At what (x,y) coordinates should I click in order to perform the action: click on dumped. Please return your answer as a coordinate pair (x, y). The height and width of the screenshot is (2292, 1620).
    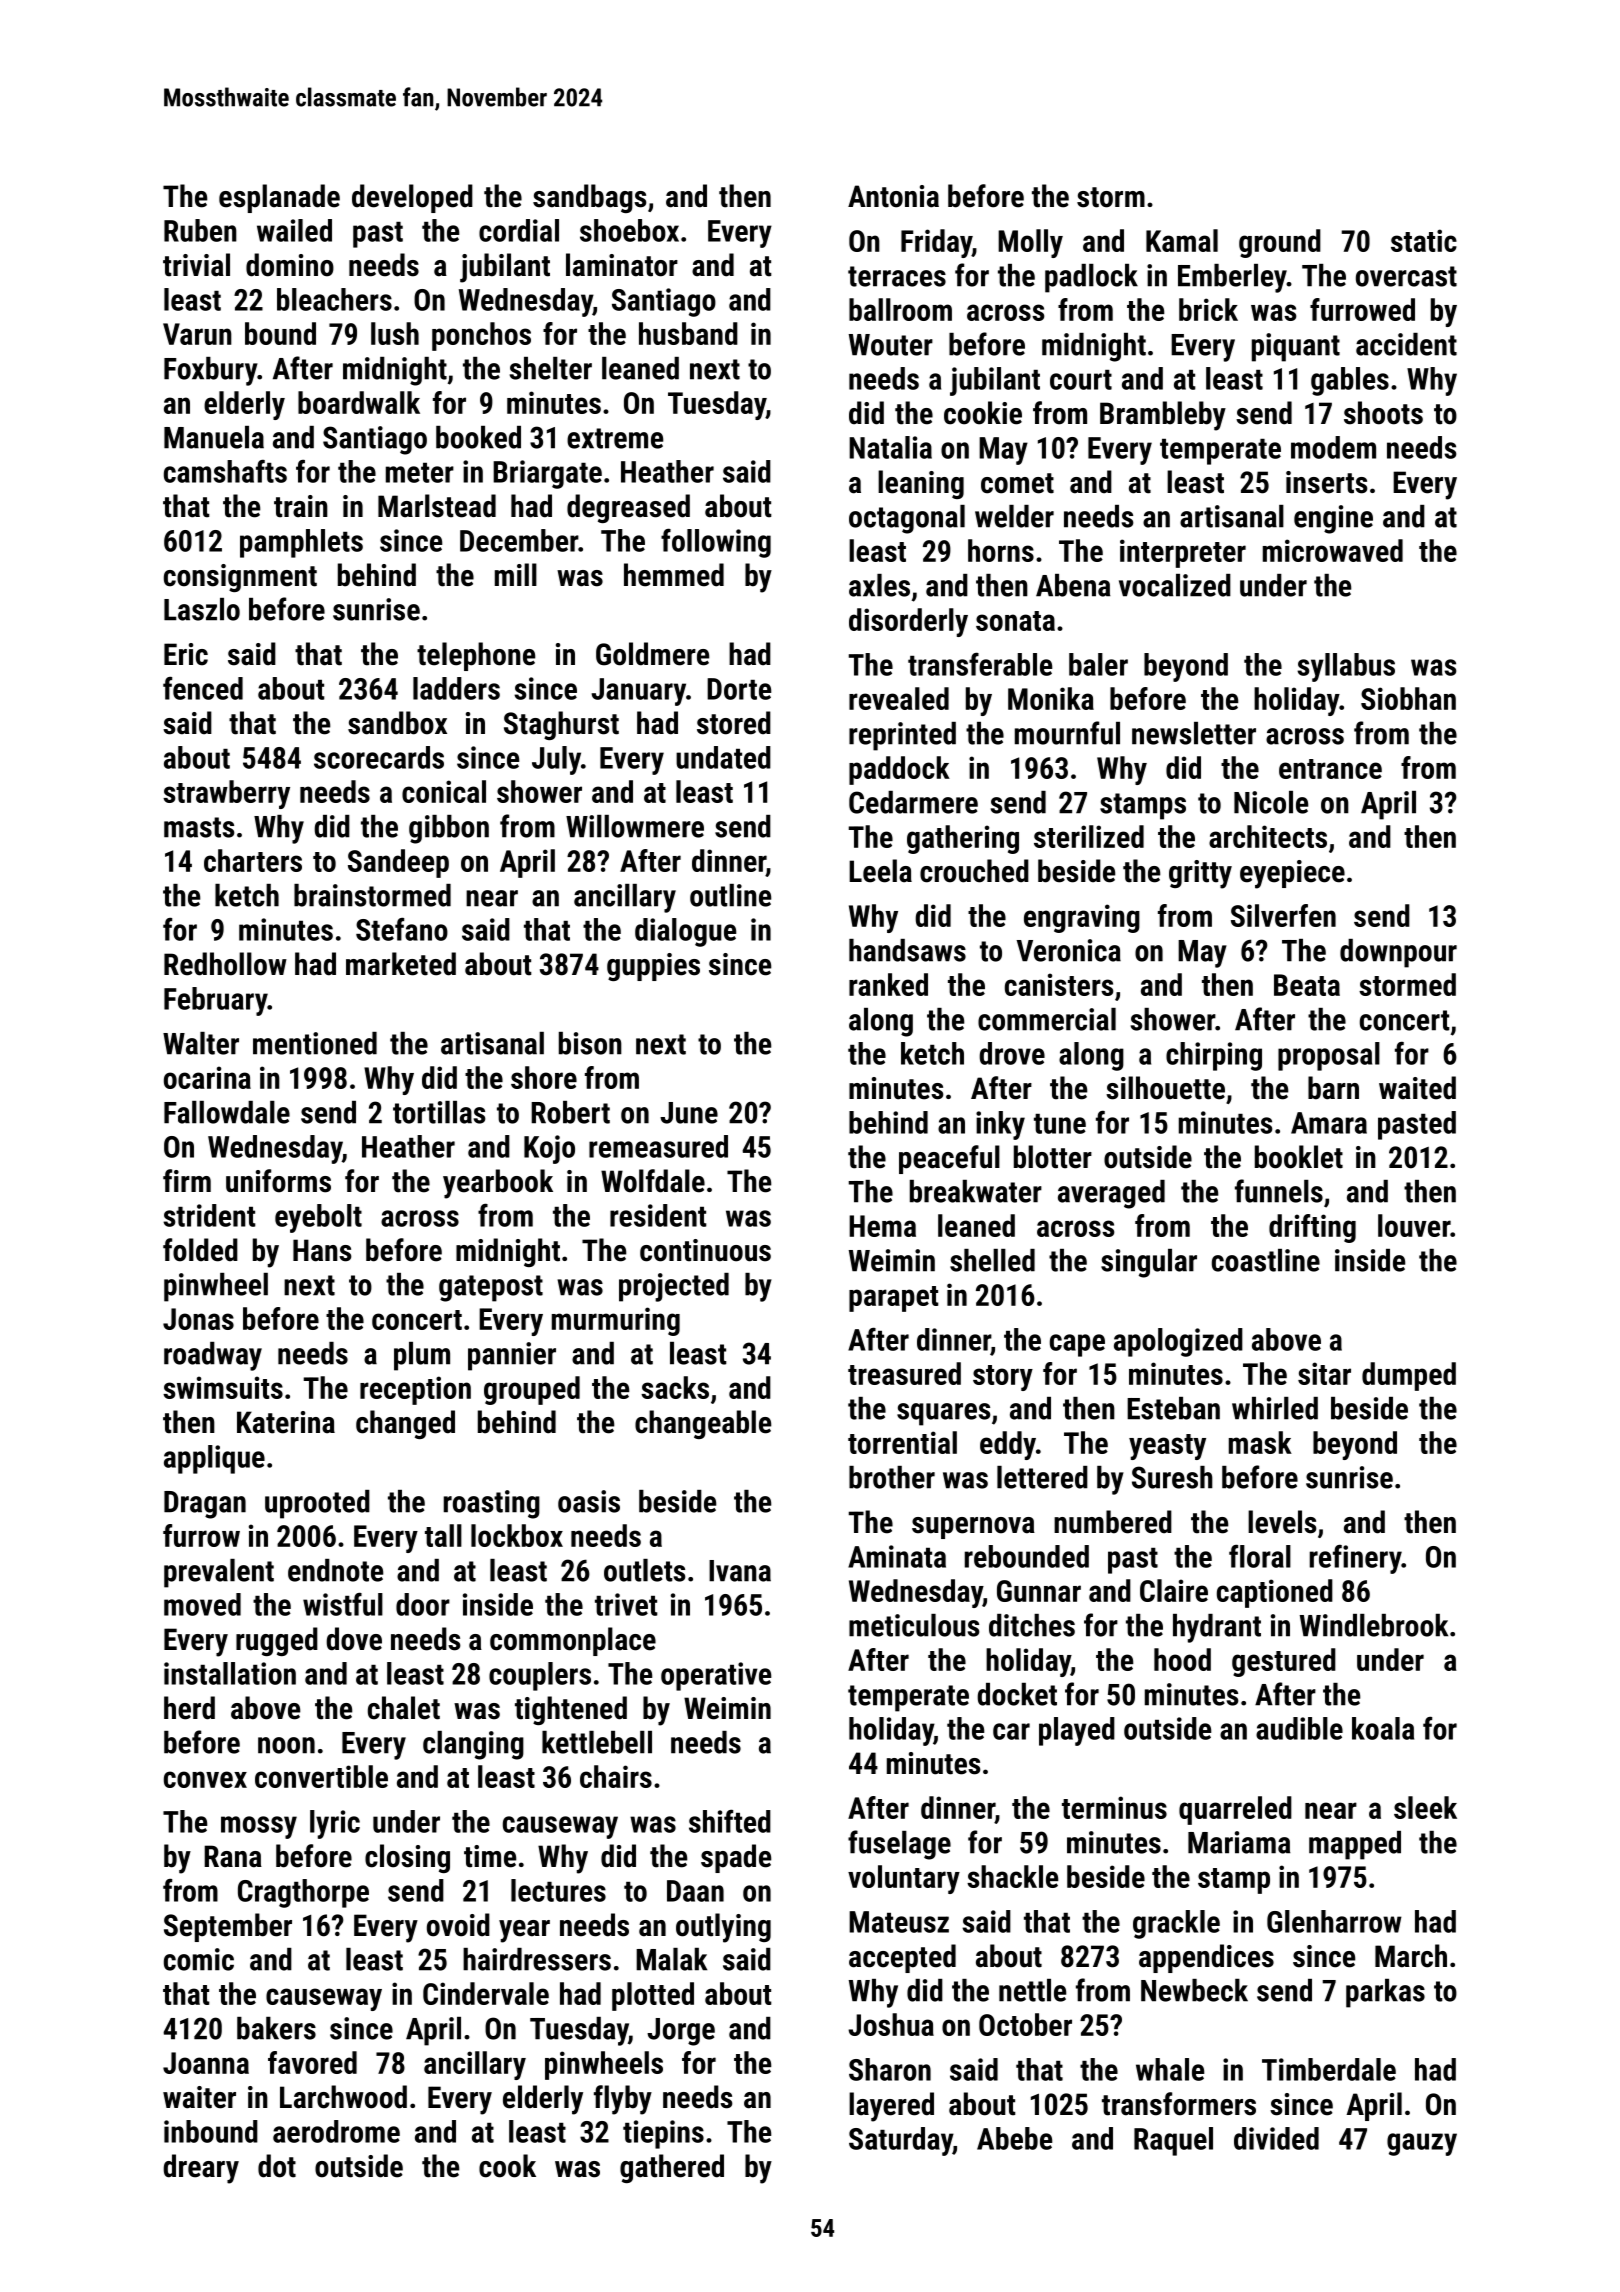
    Looking at the image, I should click on (1409, 1376).
